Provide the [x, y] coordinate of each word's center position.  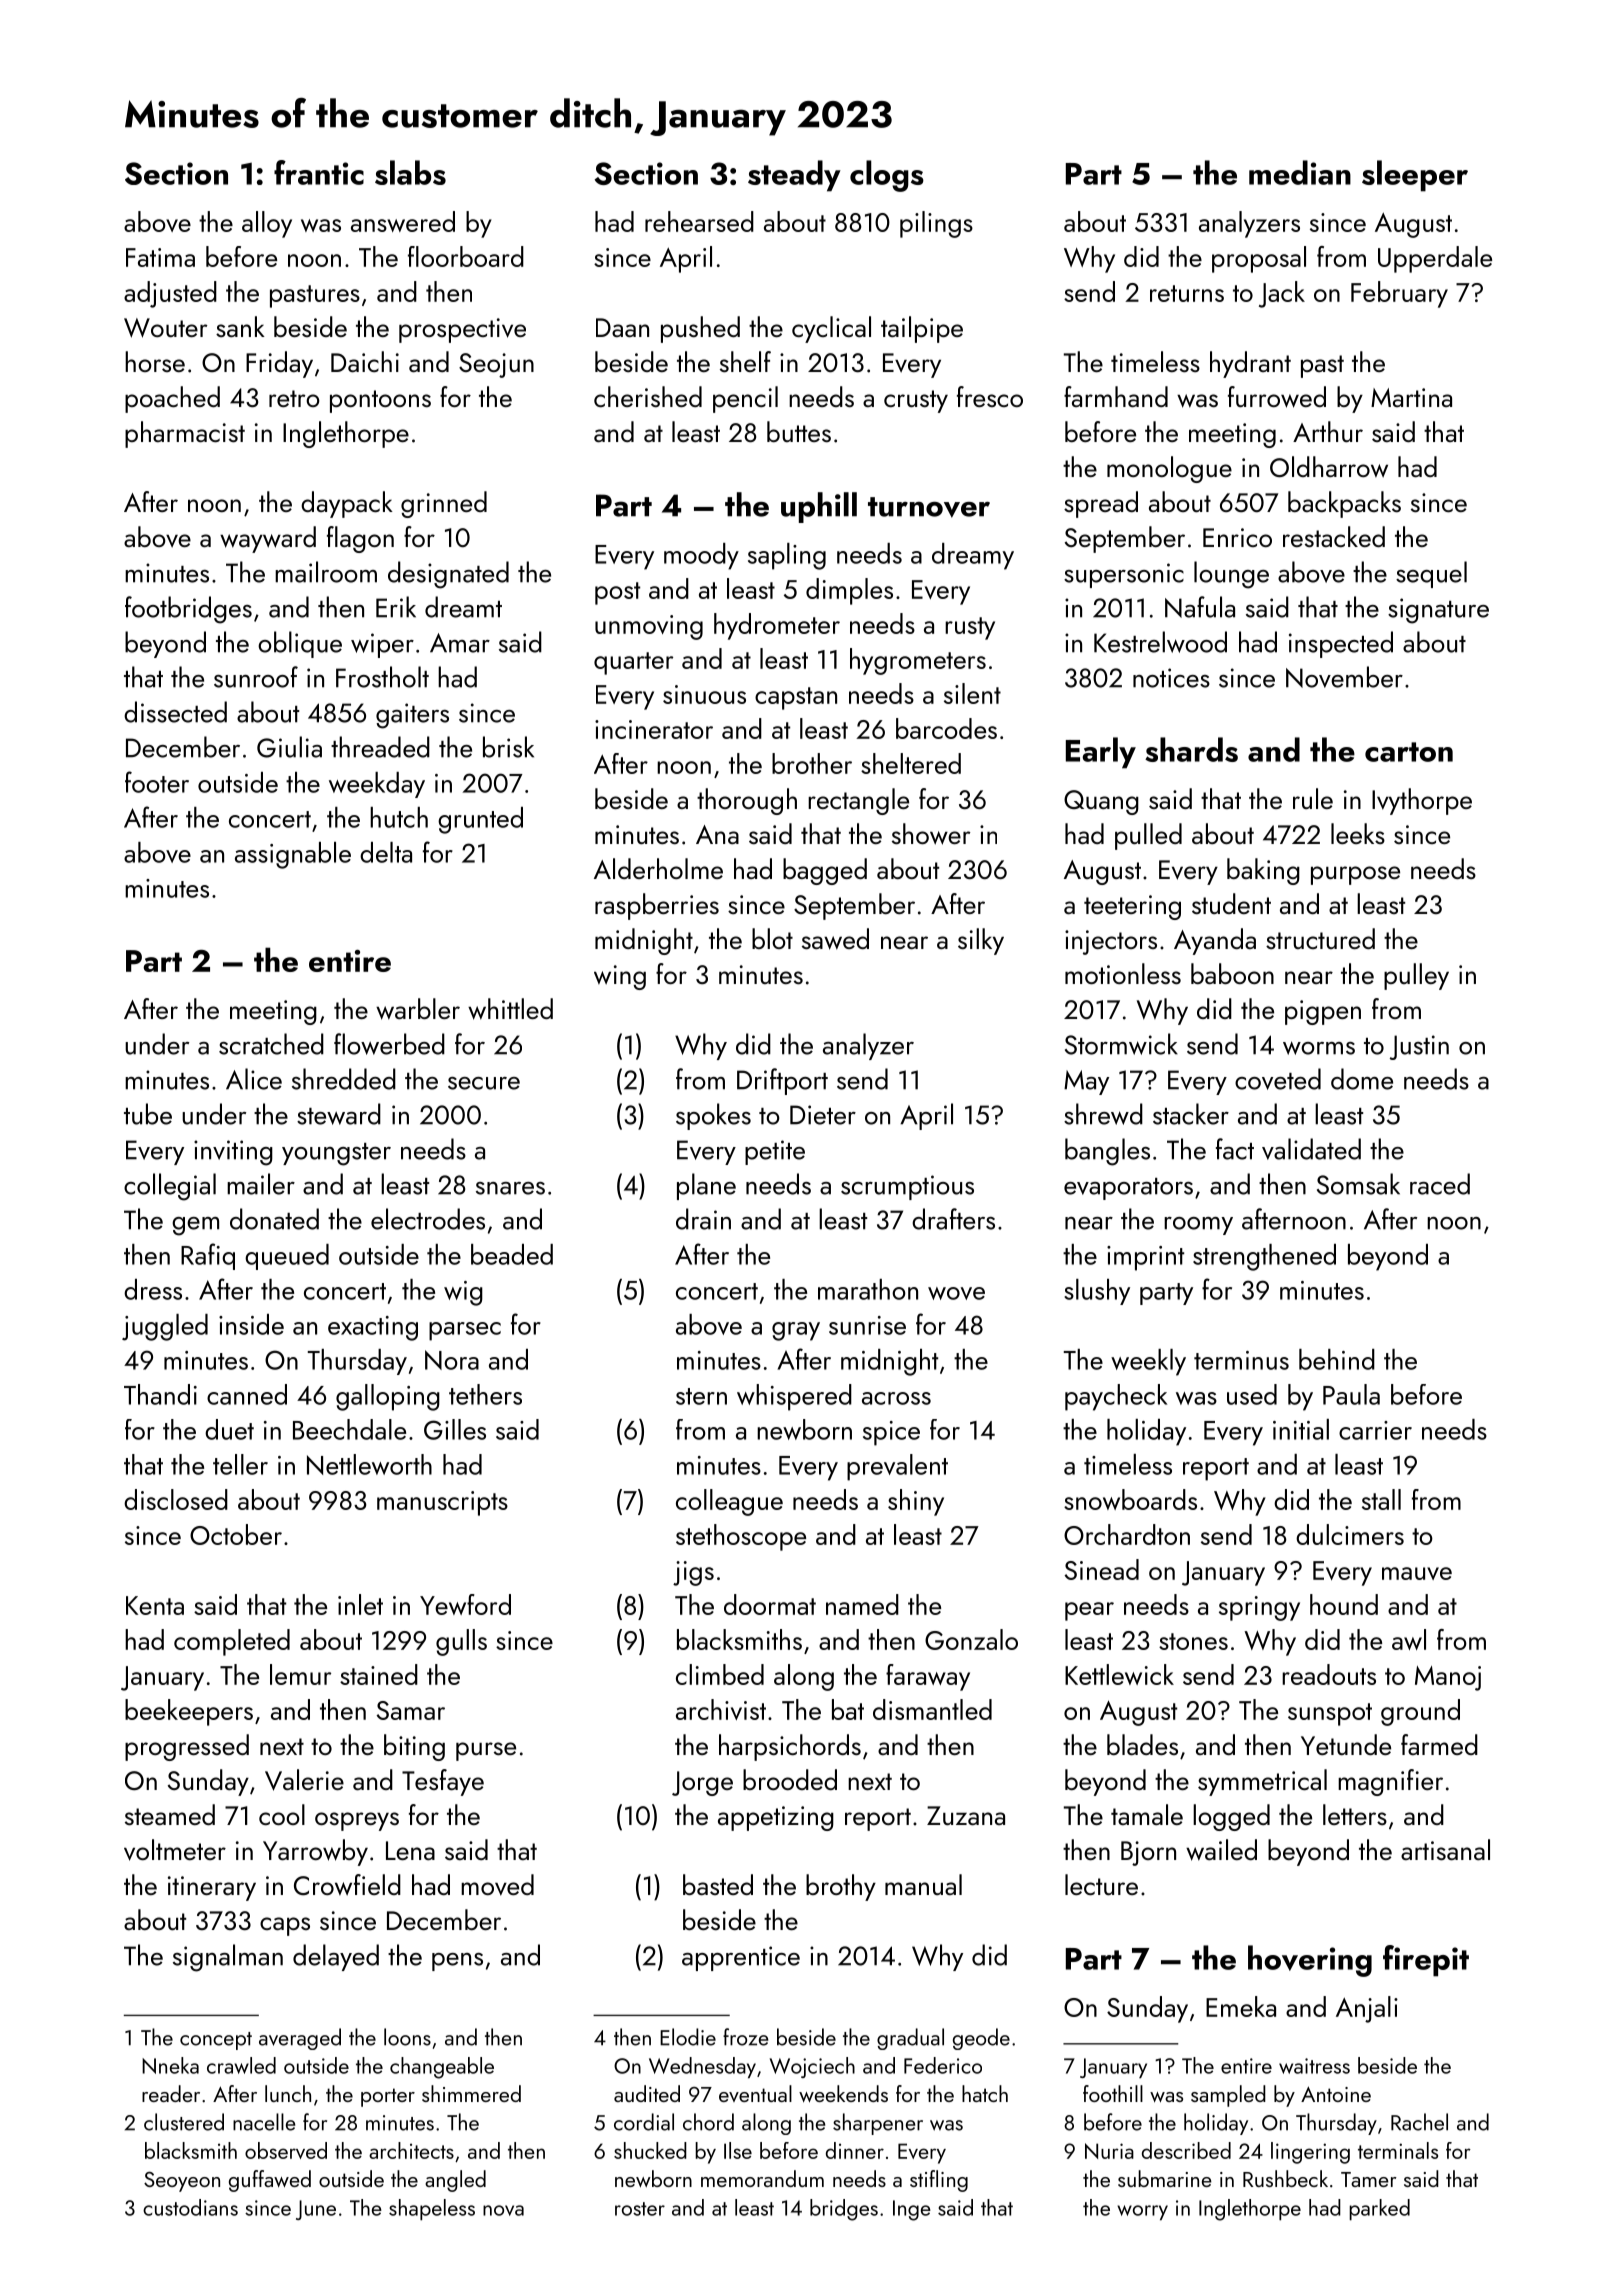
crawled [241, 2065]
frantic [319, 172]
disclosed [176, 1499]
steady [794, 176]
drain [703, 1219]
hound [1344, 1604]
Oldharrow [1329, 467]
